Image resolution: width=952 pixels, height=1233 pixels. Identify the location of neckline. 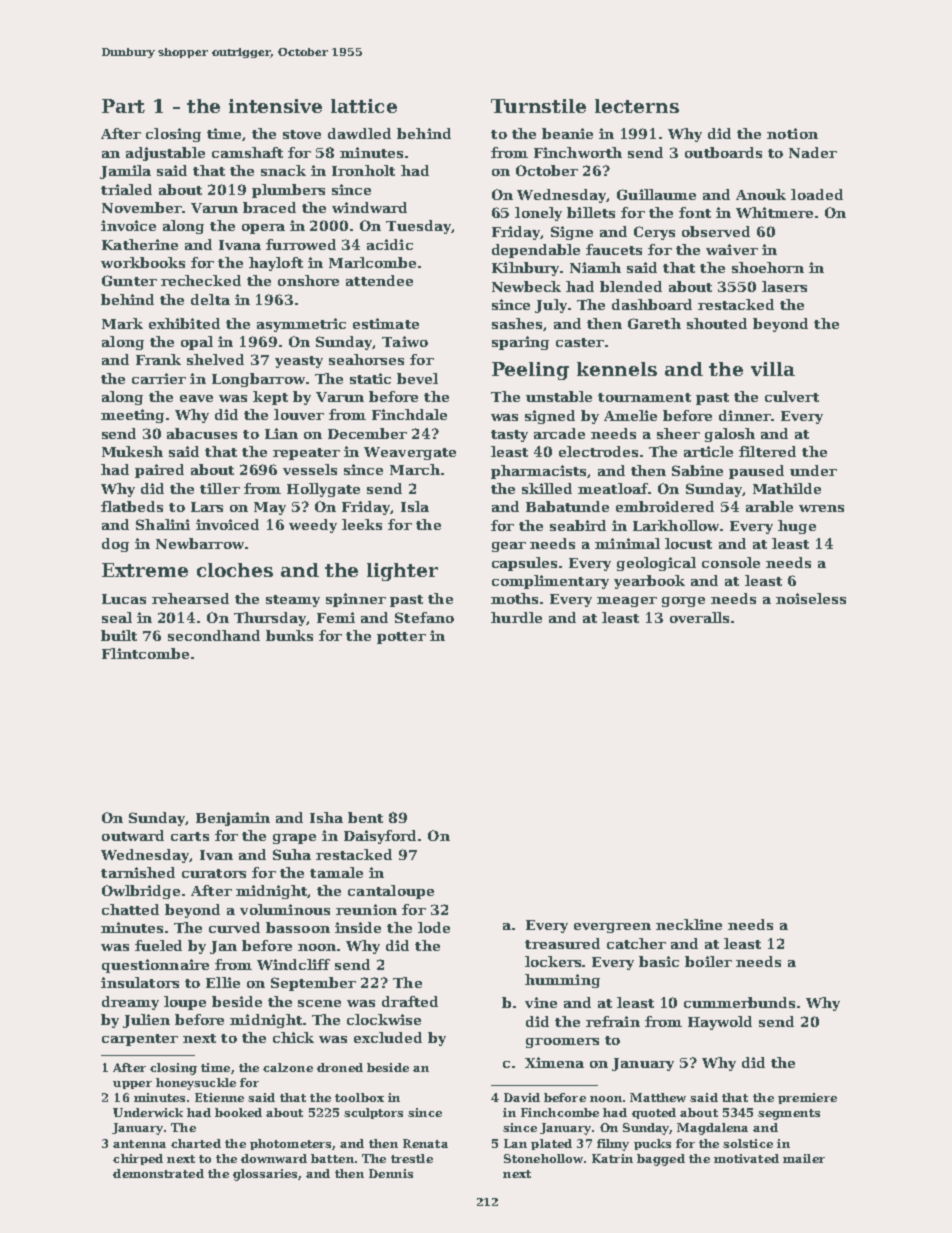
(689, 924).
